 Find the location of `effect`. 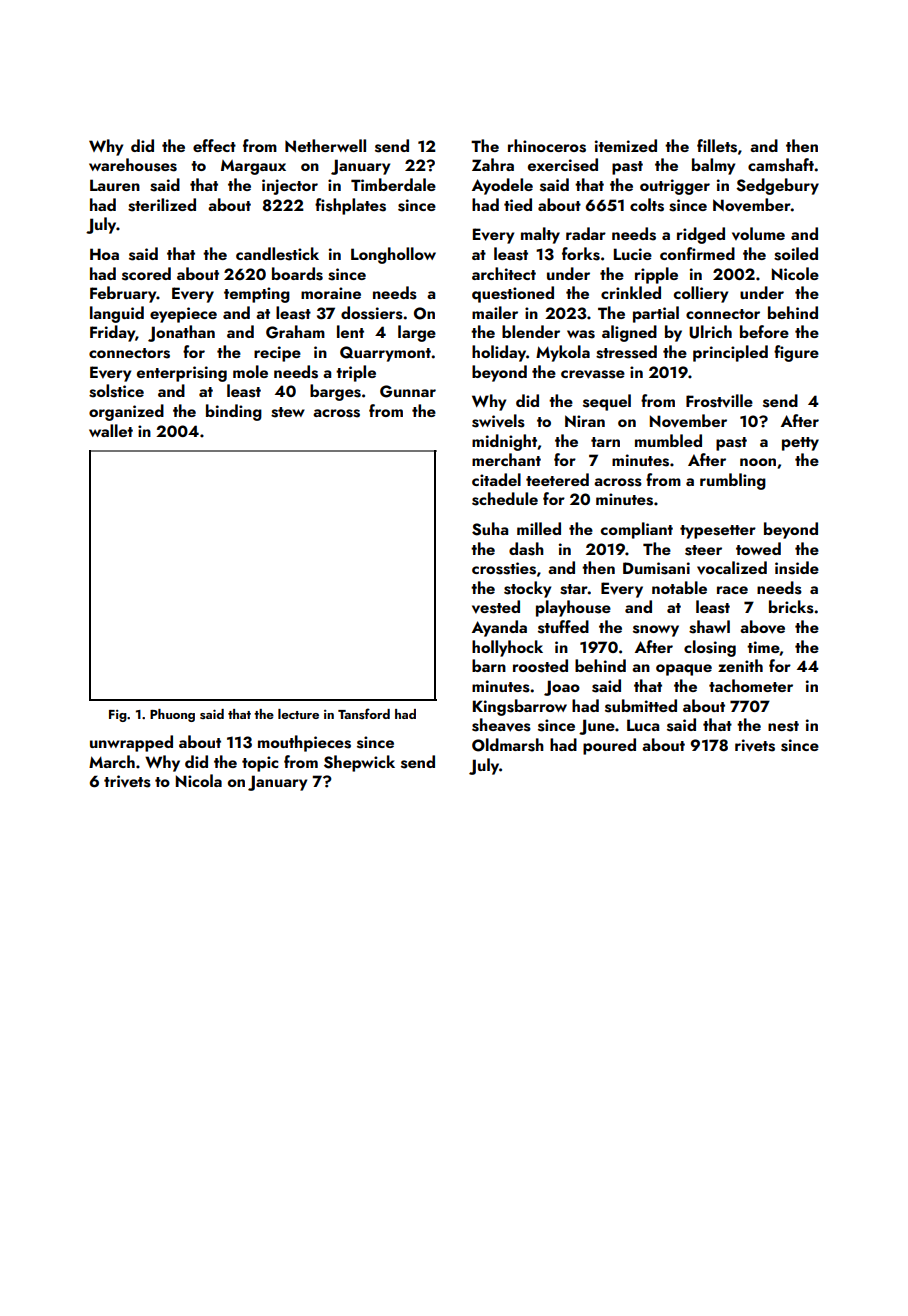

effect is located at coordinates (214, 145).
